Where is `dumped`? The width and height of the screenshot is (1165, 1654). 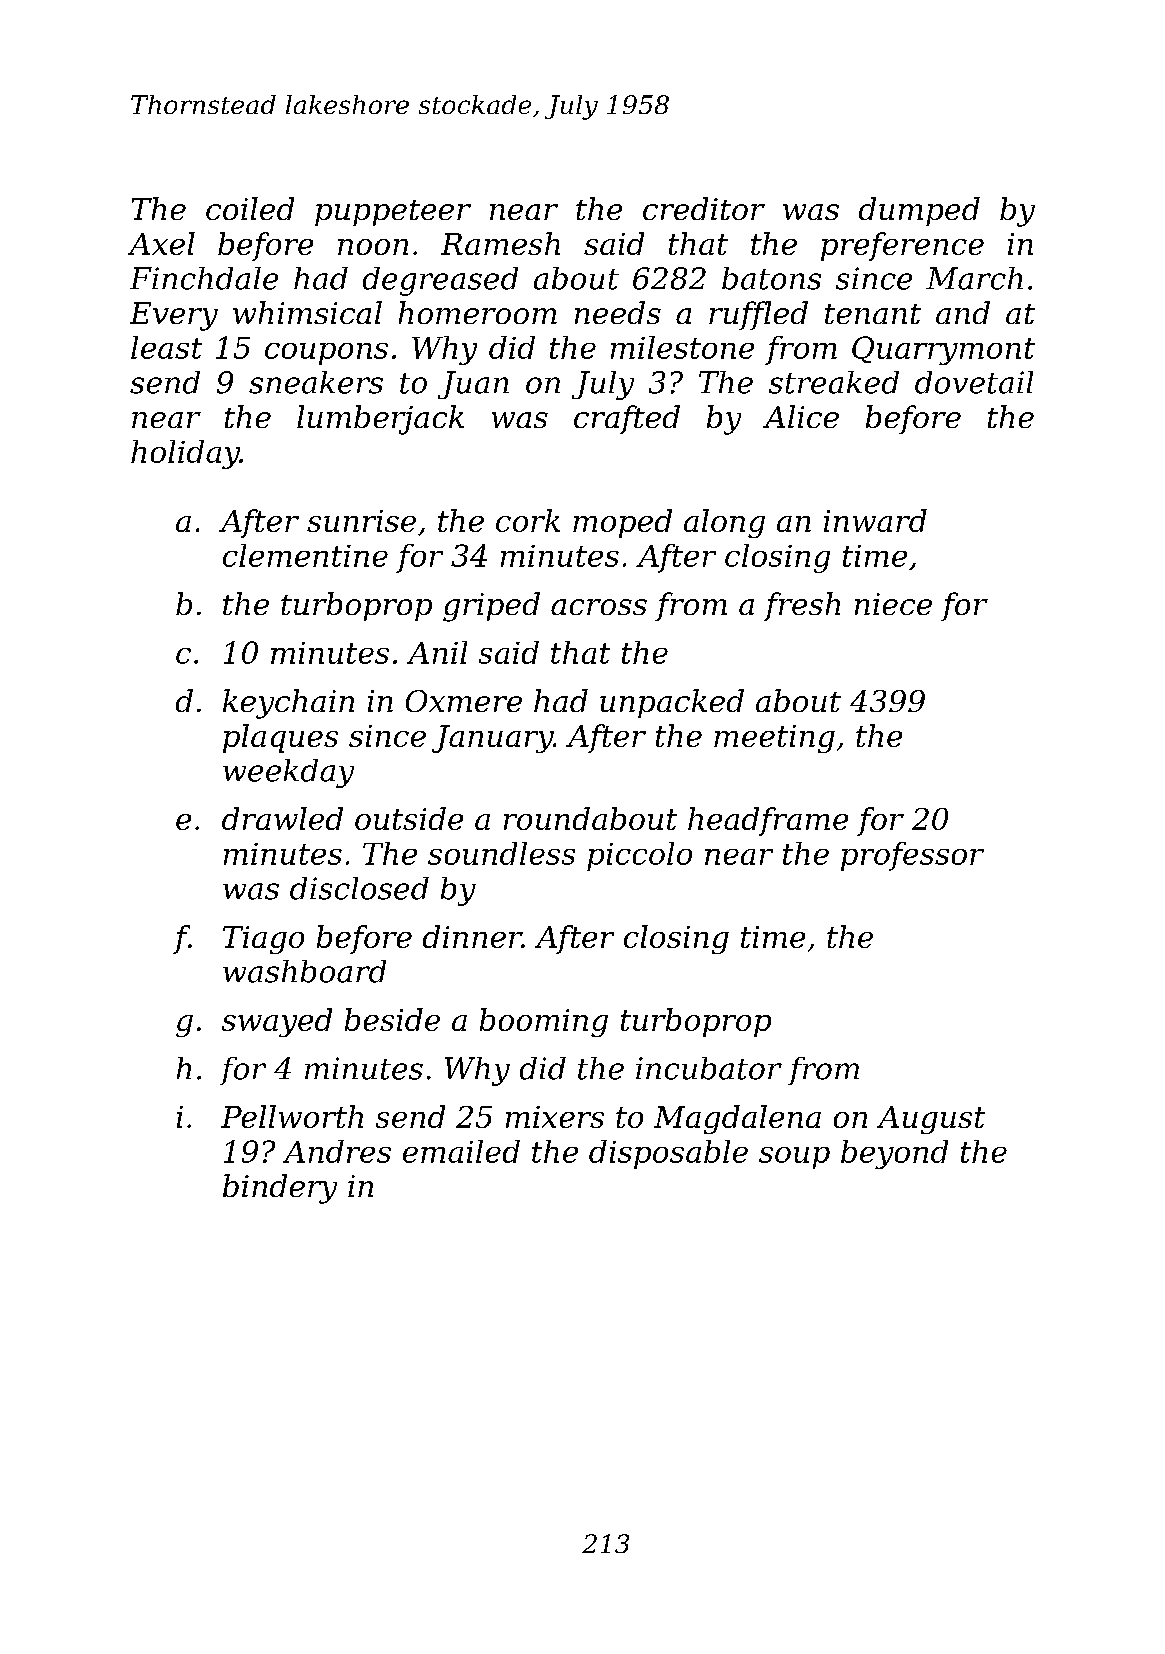
dumped is located at coordinates (919, 211).
